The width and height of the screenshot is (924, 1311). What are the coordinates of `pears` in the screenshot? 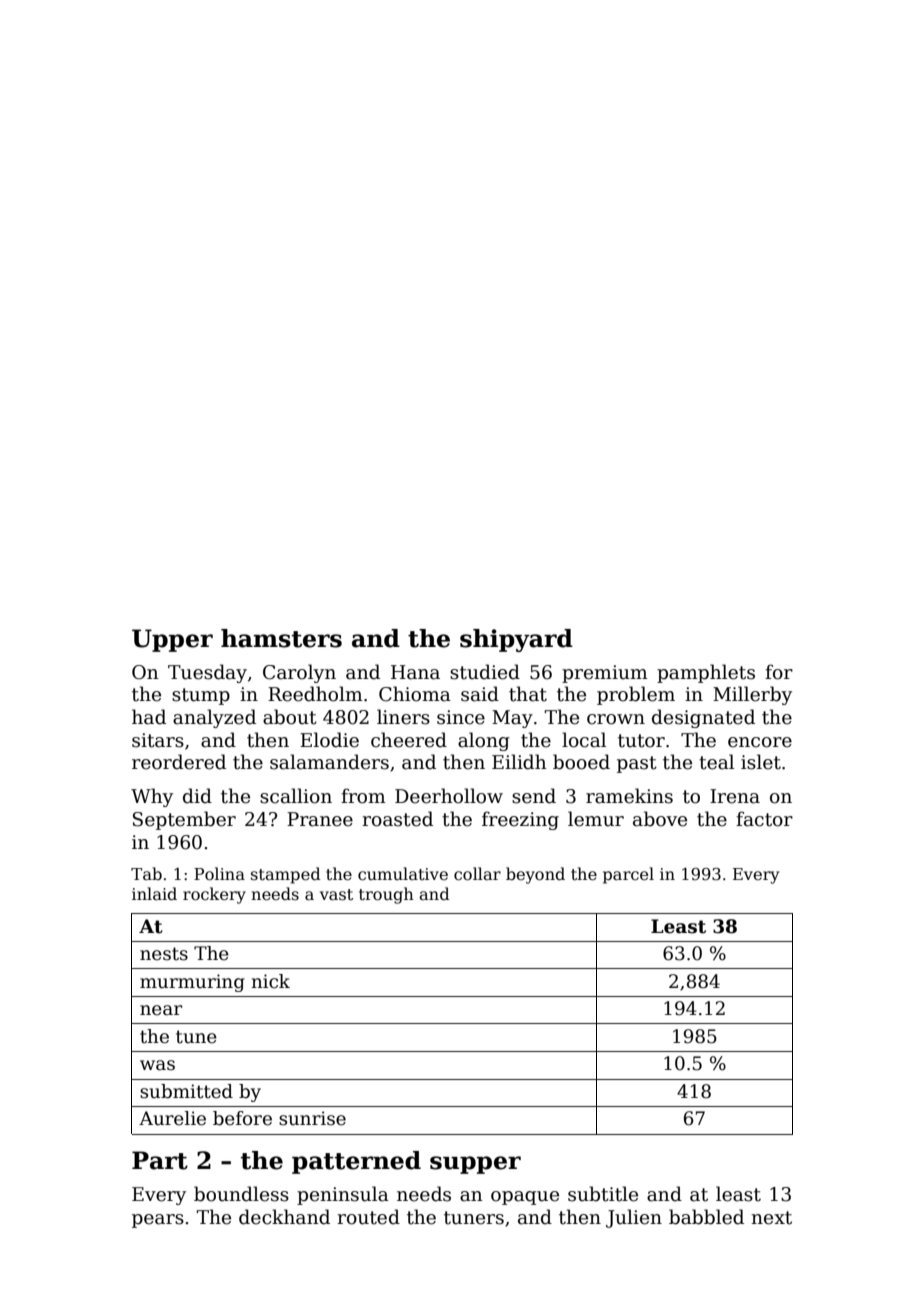 It's located at (158, 1221).
